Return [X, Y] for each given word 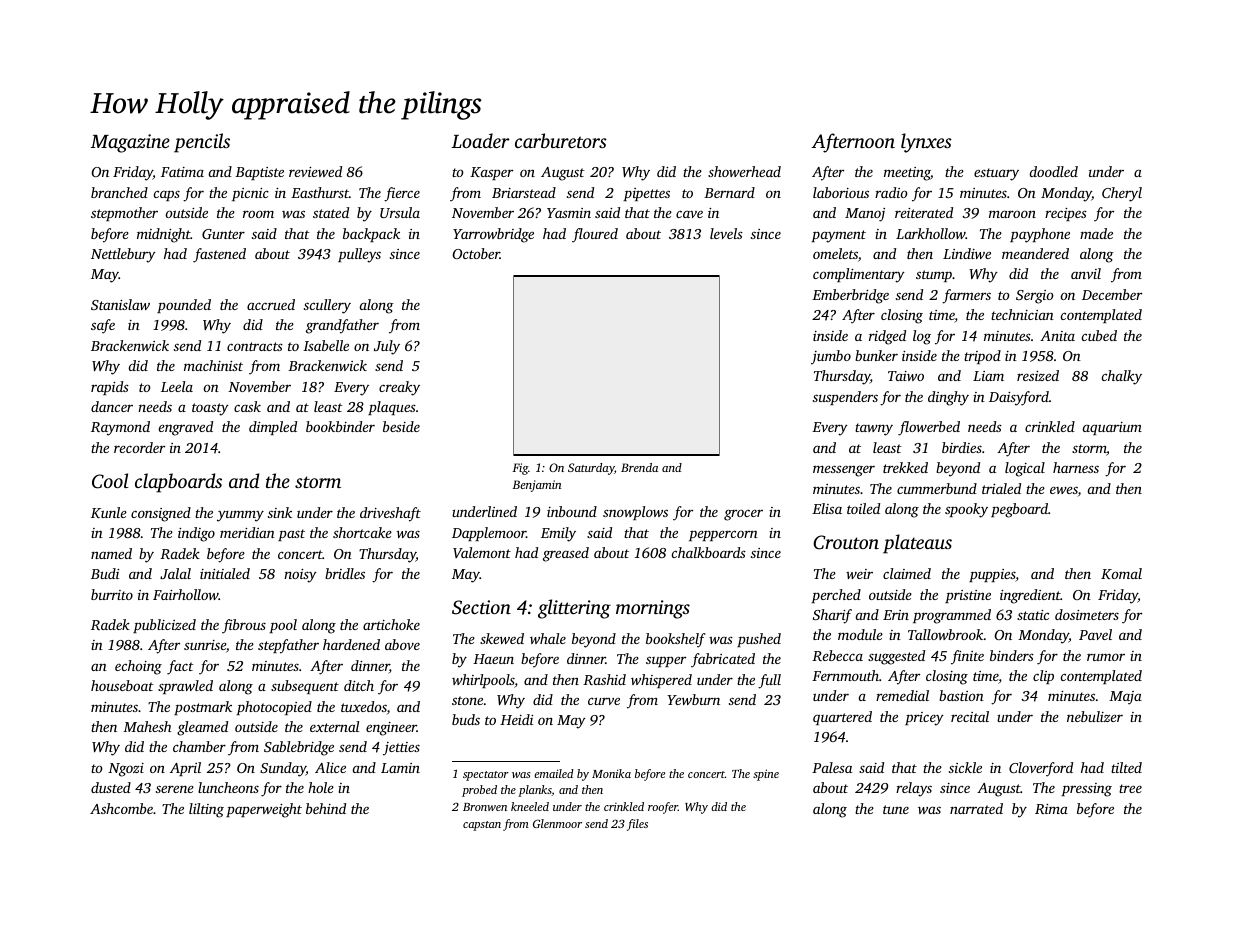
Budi [105, 573]
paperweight [264, 810]
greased [566, 554]
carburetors [561, 140]
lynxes [926, 143]
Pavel [1095, 634]
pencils [202, 143]
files [637, 825]
